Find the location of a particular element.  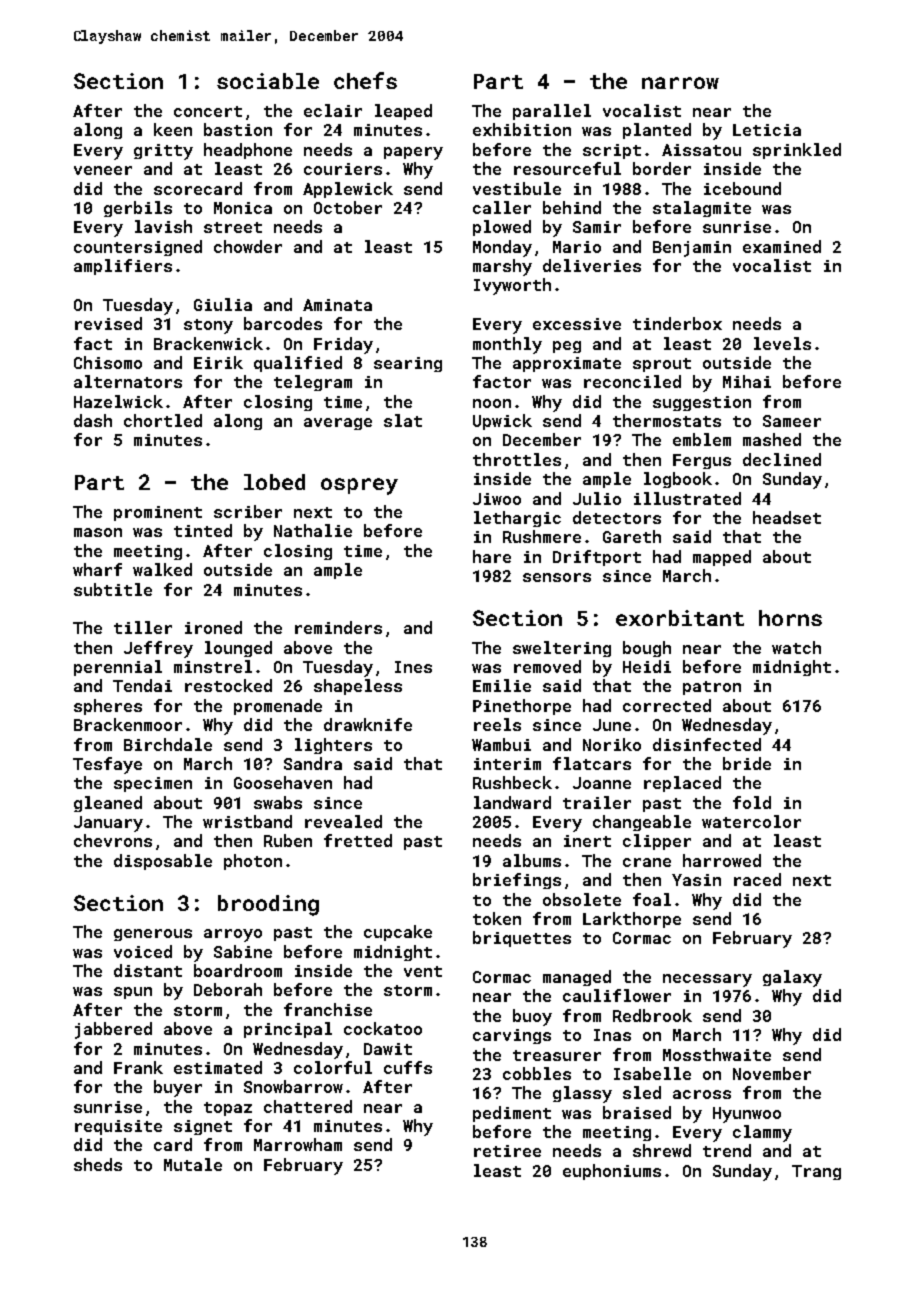

Leticia is located at coordinates (767, 130).
